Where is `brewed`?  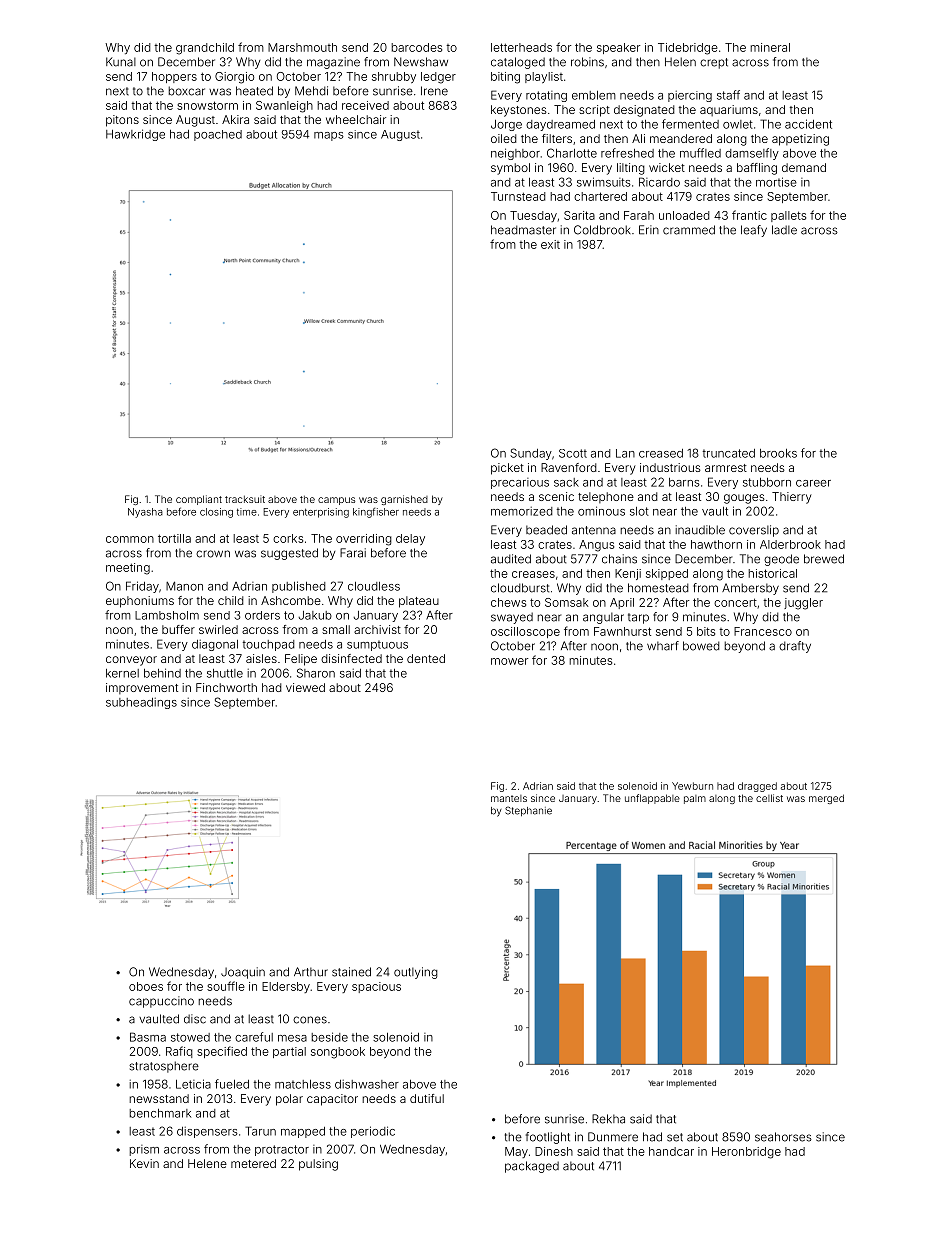
brewed is located at coordinates (824, 559).
